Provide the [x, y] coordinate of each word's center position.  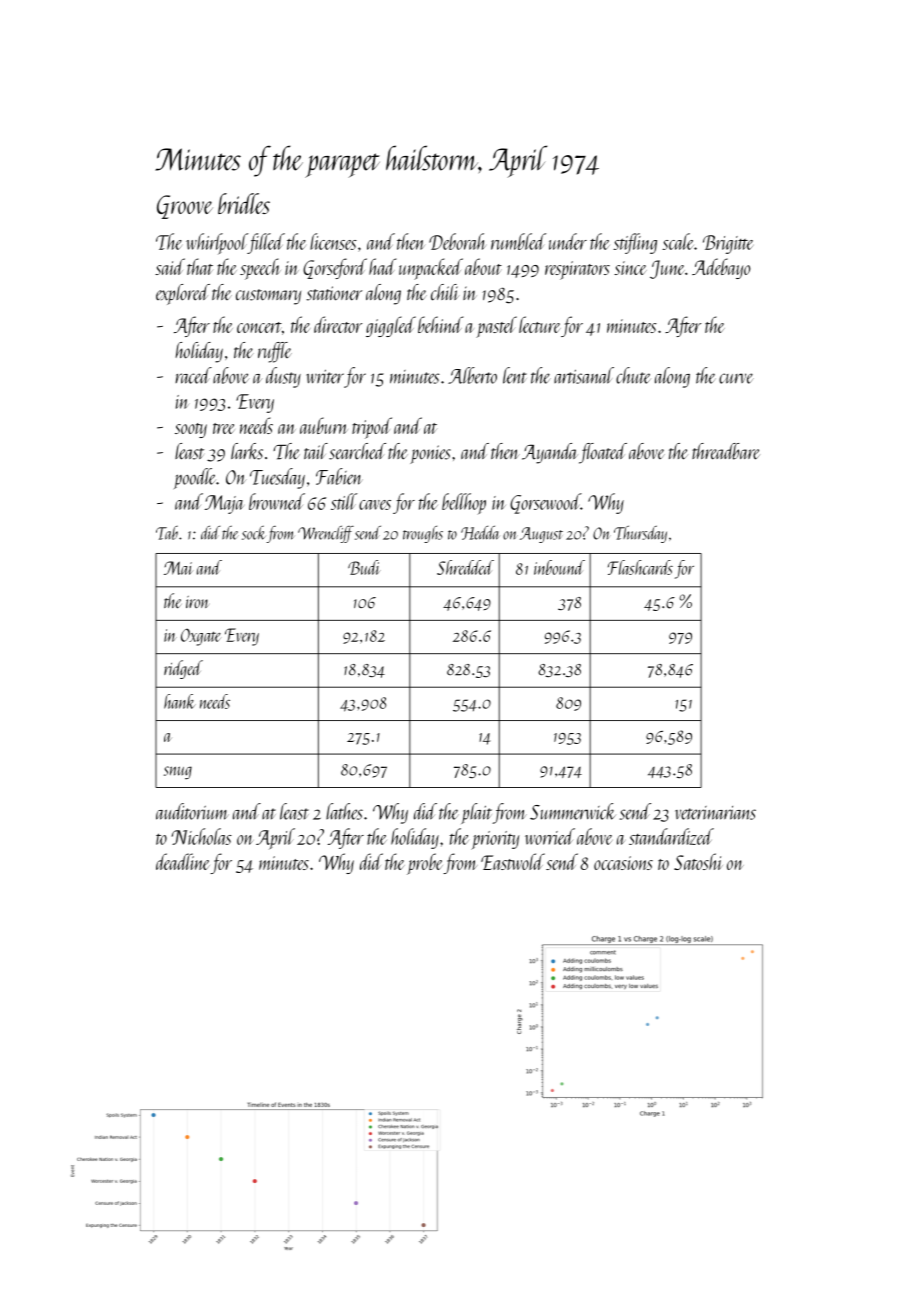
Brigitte [728, 244]
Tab [167, 533]
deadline [183, 861]
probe [425, 864]
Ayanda [550, 453]
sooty [191, 430]
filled [266, 243]
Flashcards [640, 567]
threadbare [726, 451]
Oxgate [201, 637]
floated [603, 453]
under [568, 241]
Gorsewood [545, 503]
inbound [559, 567]
